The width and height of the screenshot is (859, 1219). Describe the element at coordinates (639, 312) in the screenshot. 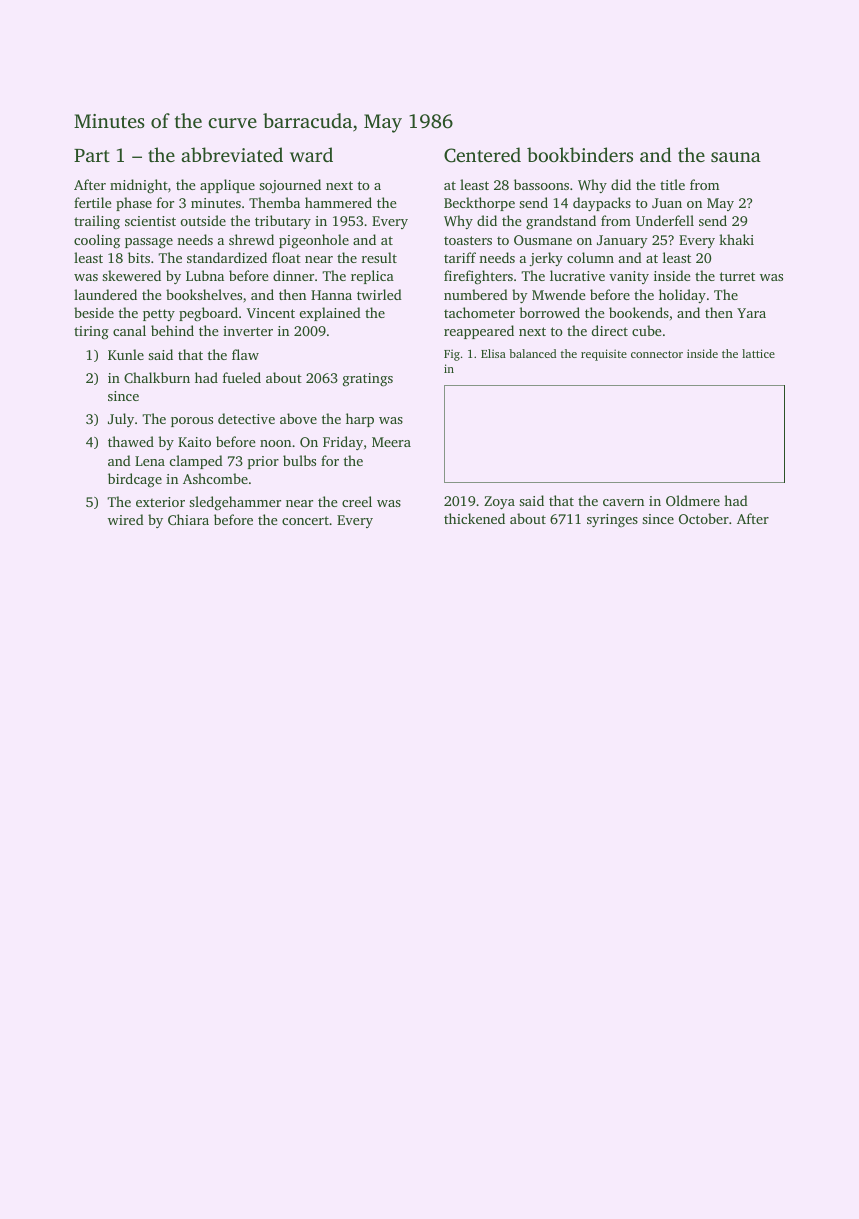

I see `bookends` at that location.
